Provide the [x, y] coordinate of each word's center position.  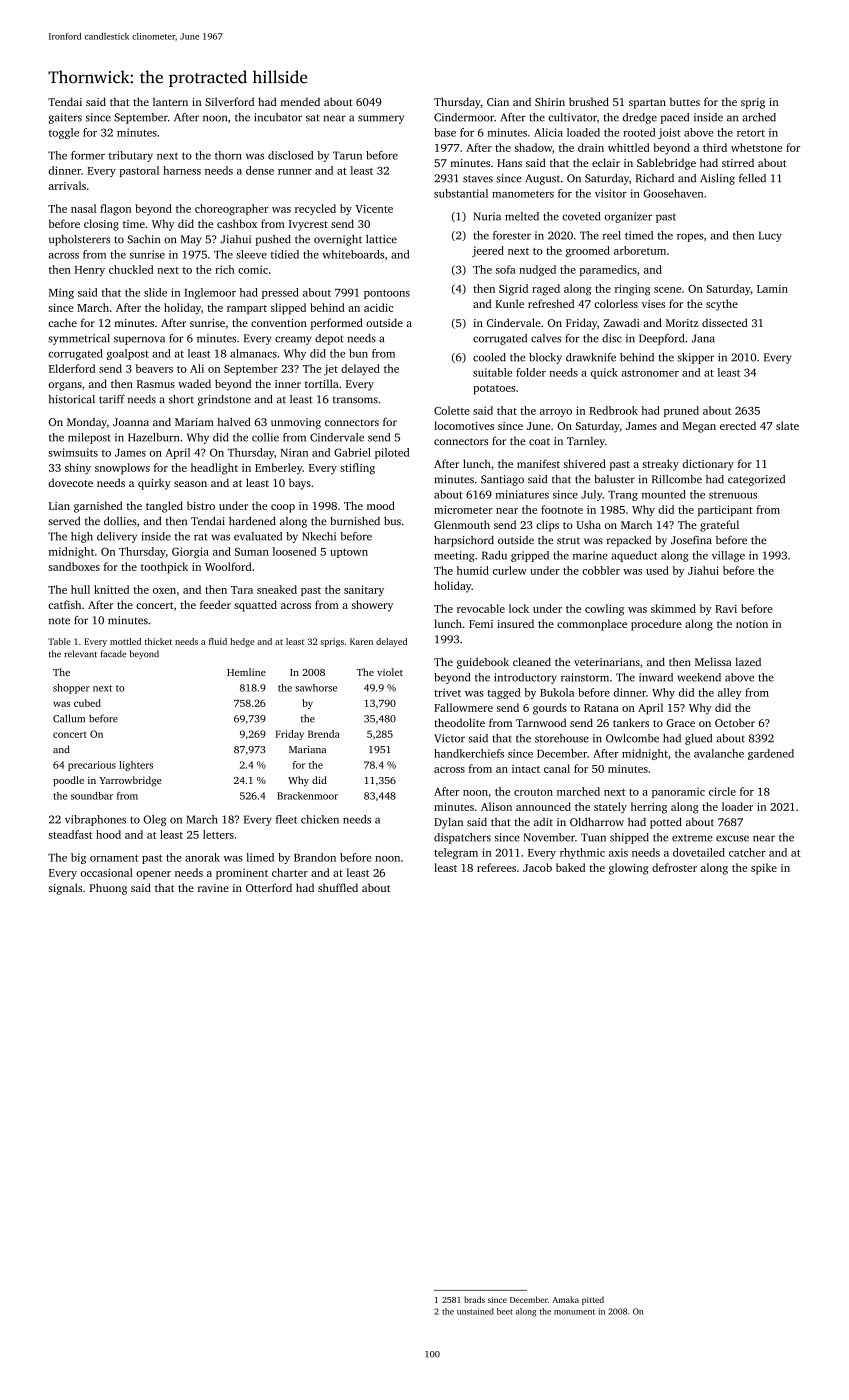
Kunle [509, 303]
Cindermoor [464, 117]
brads [474, 1299]
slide [155, 292]
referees [496, 867]
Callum [69, 718]
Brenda [324, 734]
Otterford [269, 887]
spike [764, 869]
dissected [725, 322]
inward [656, 677]
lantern [170, 101]
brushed [589, 101]
